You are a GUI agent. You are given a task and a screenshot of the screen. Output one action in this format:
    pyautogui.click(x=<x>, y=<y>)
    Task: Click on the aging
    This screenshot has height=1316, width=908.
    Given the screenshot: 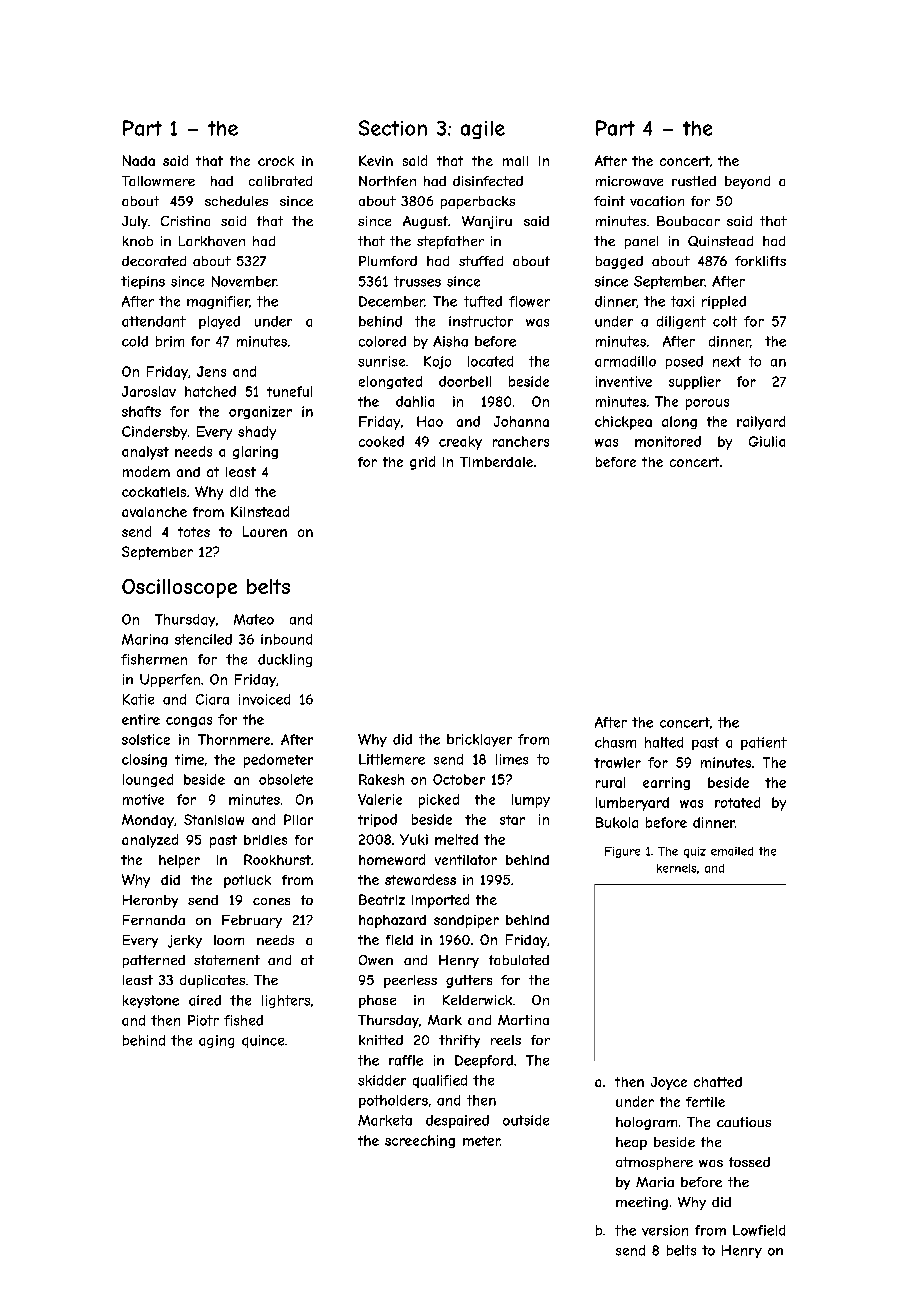 What is the action you would take?
    pyautogui.click(x=216, y=1041)
